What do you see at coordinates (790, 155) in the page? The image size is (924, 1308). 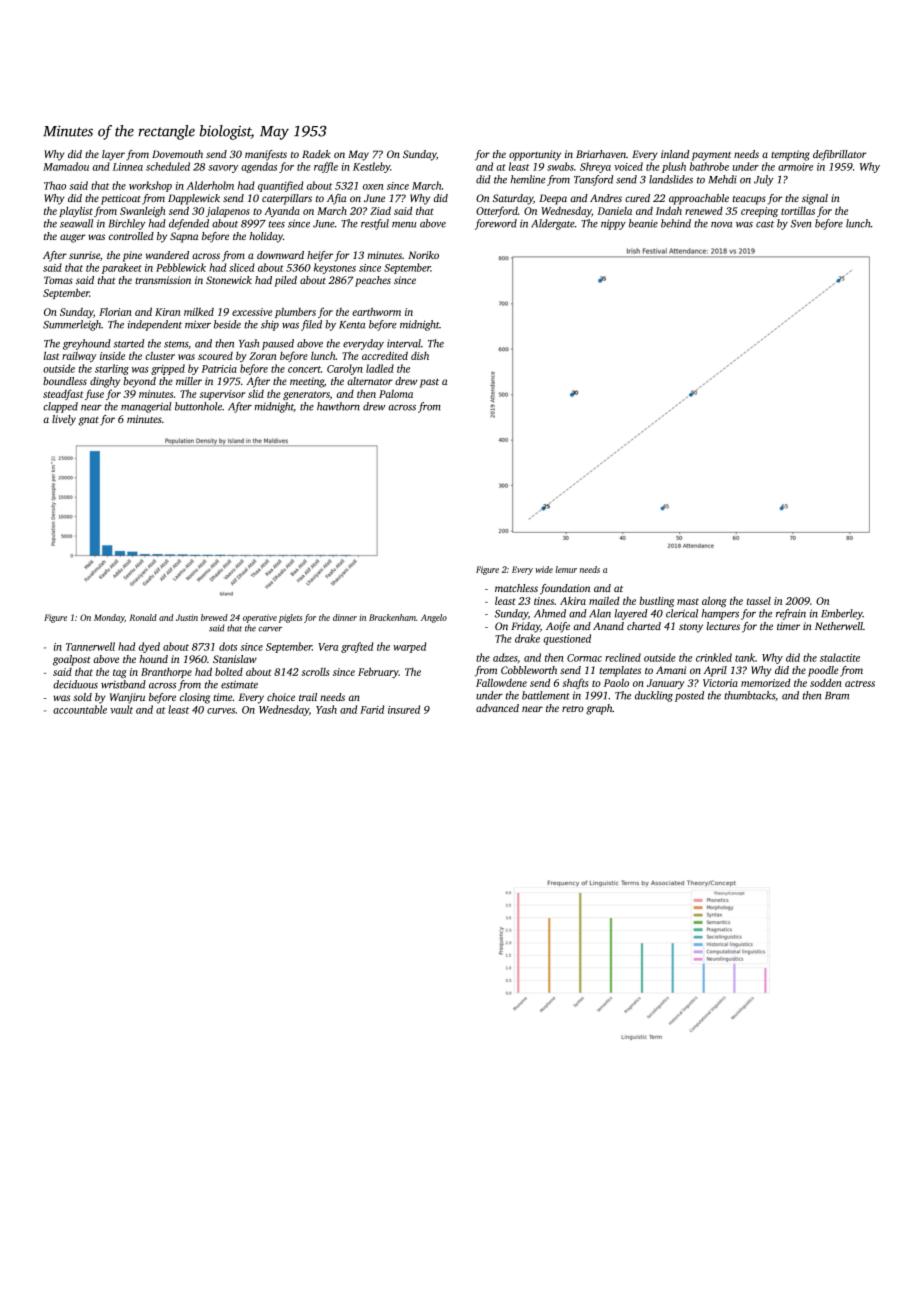 I see `tempting` at bounding box center [790, 155].
